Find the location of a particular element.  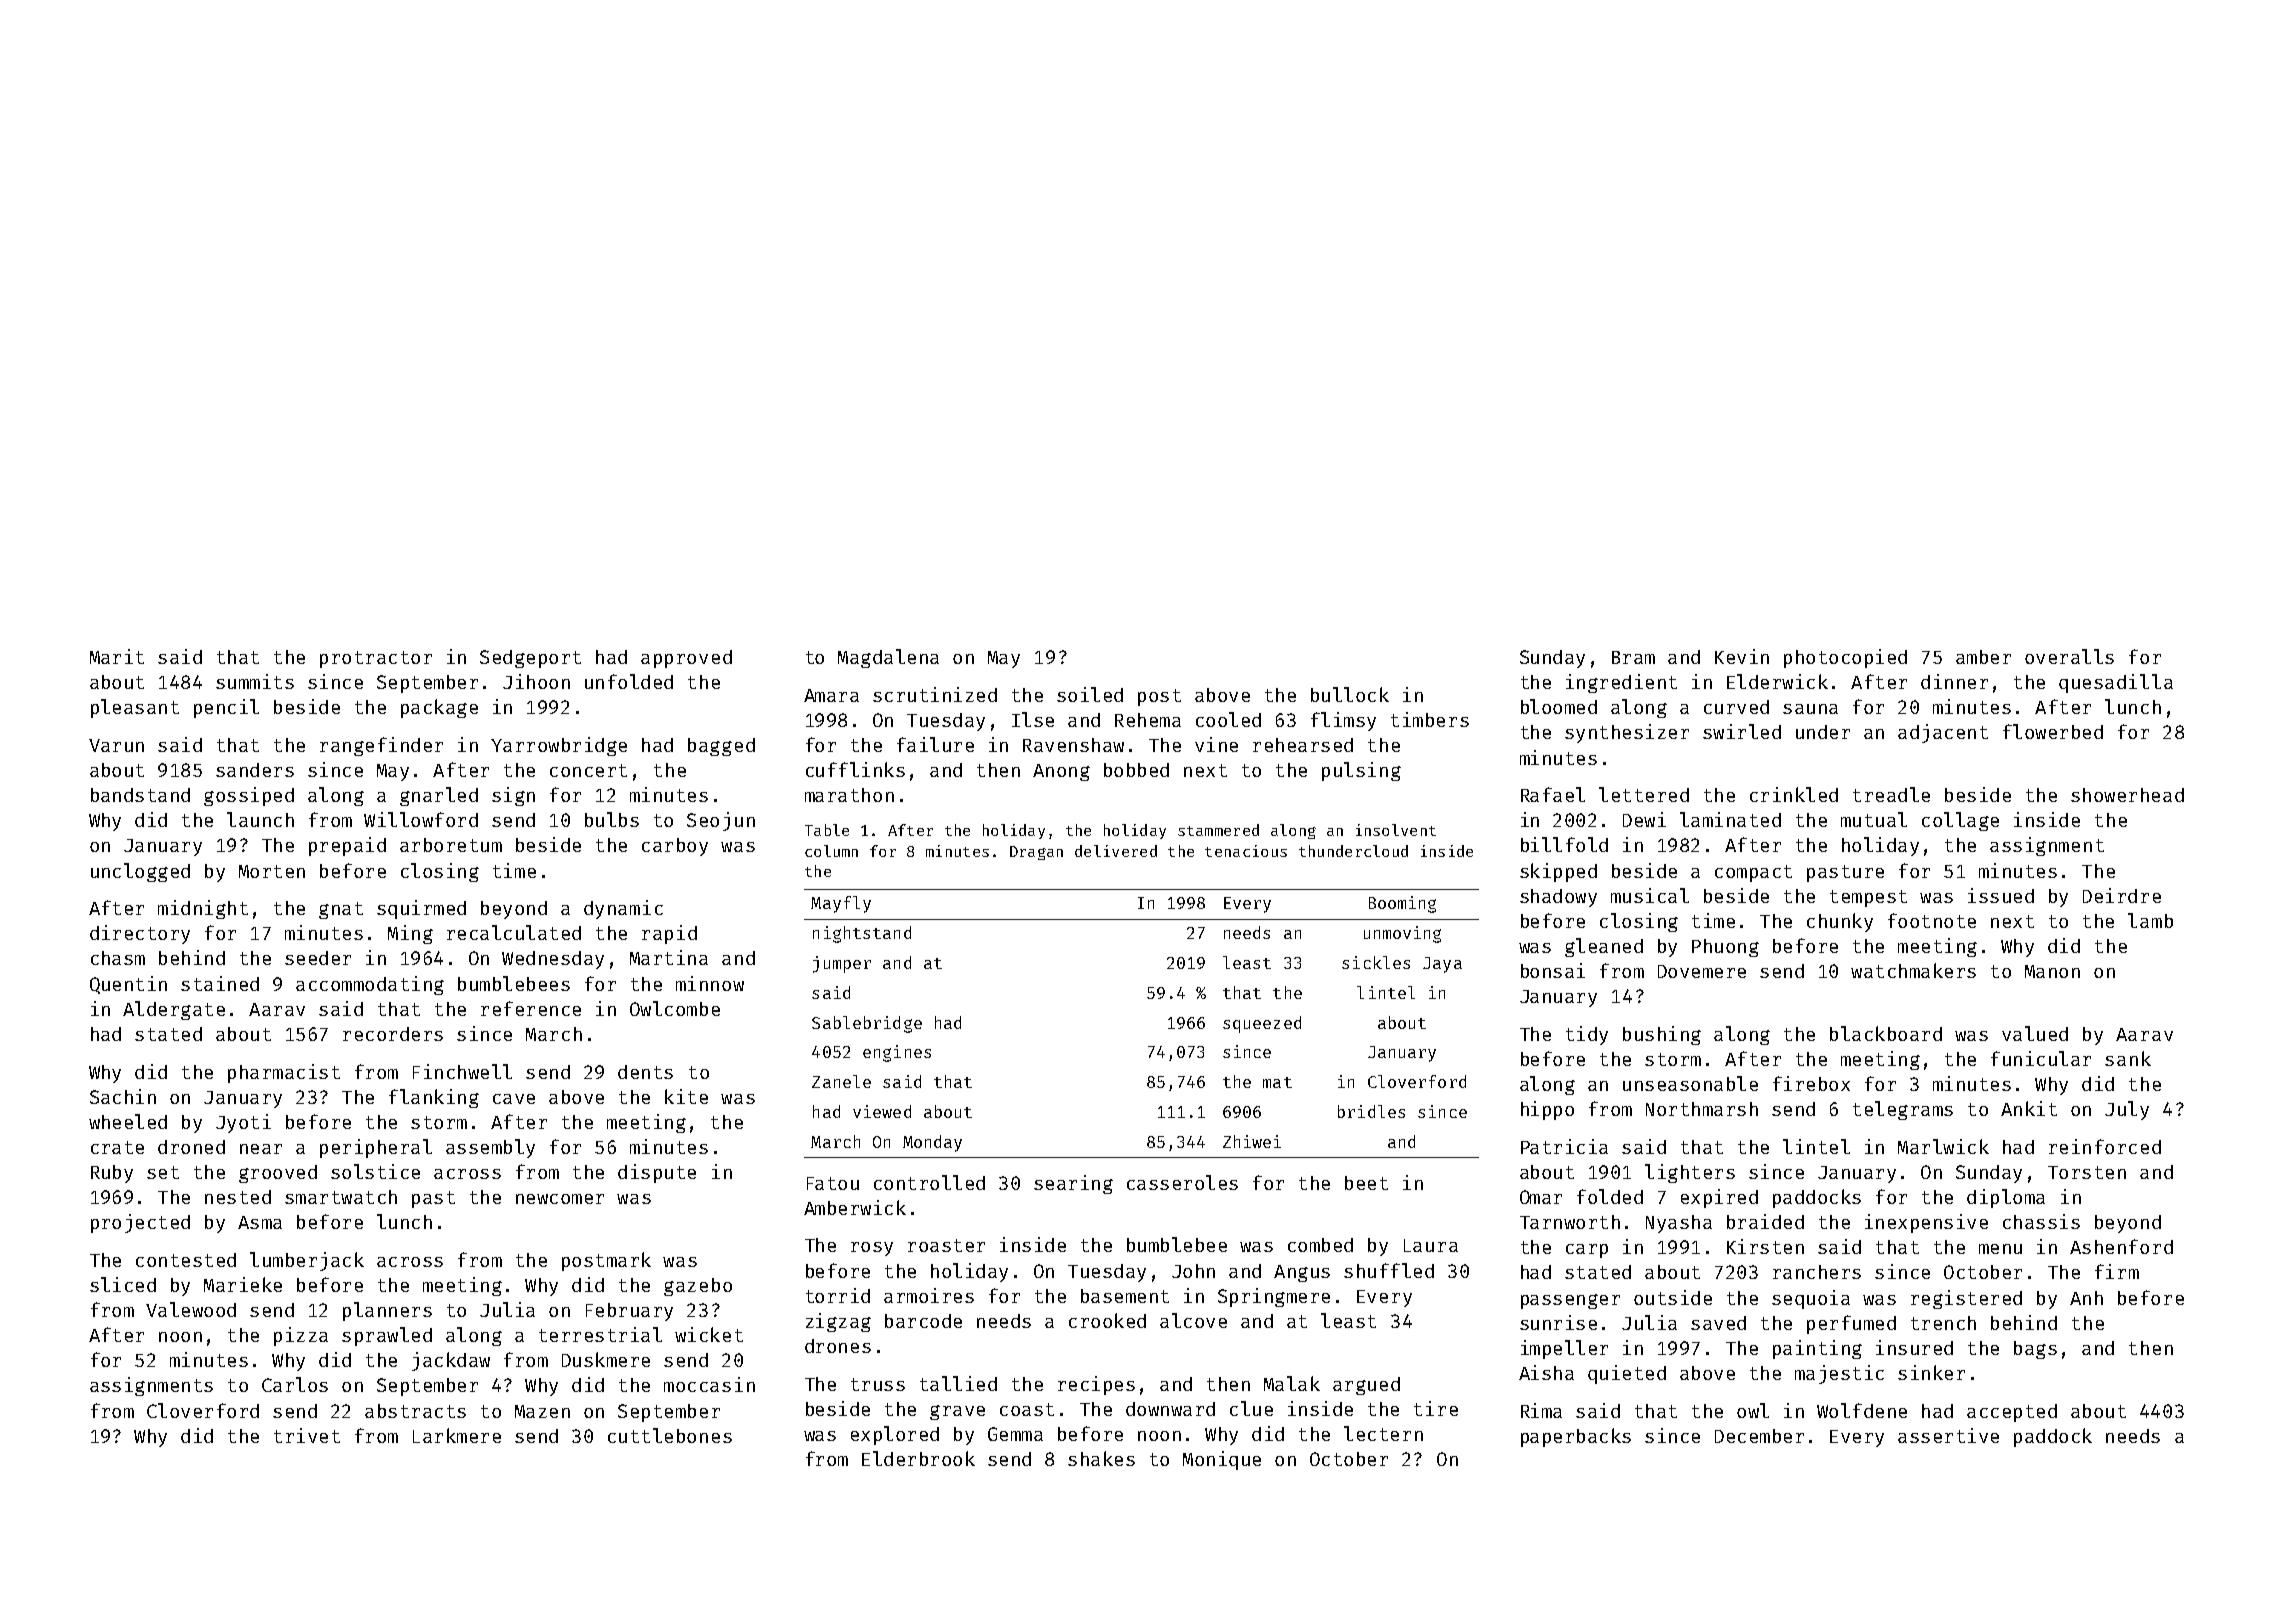

shakes is located at coordinates (1101, 1458).
